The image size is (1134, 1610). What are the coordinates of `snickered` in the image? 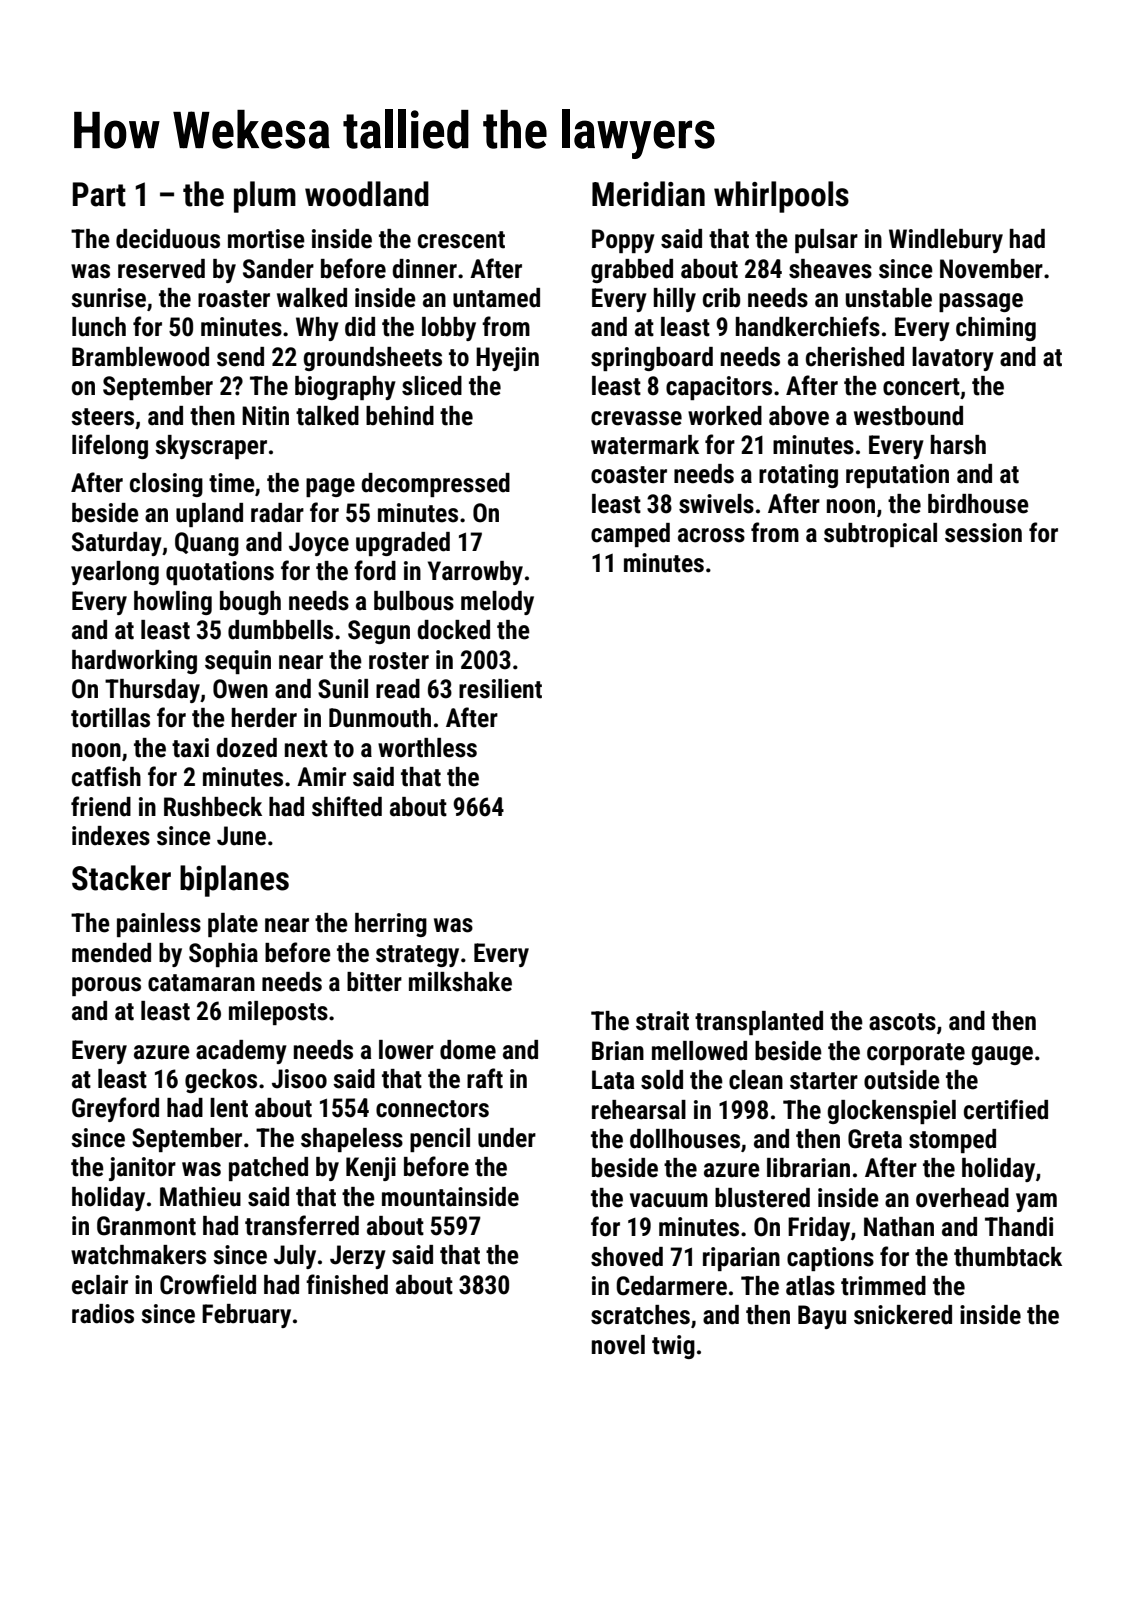 It's located at (903, 1315).
